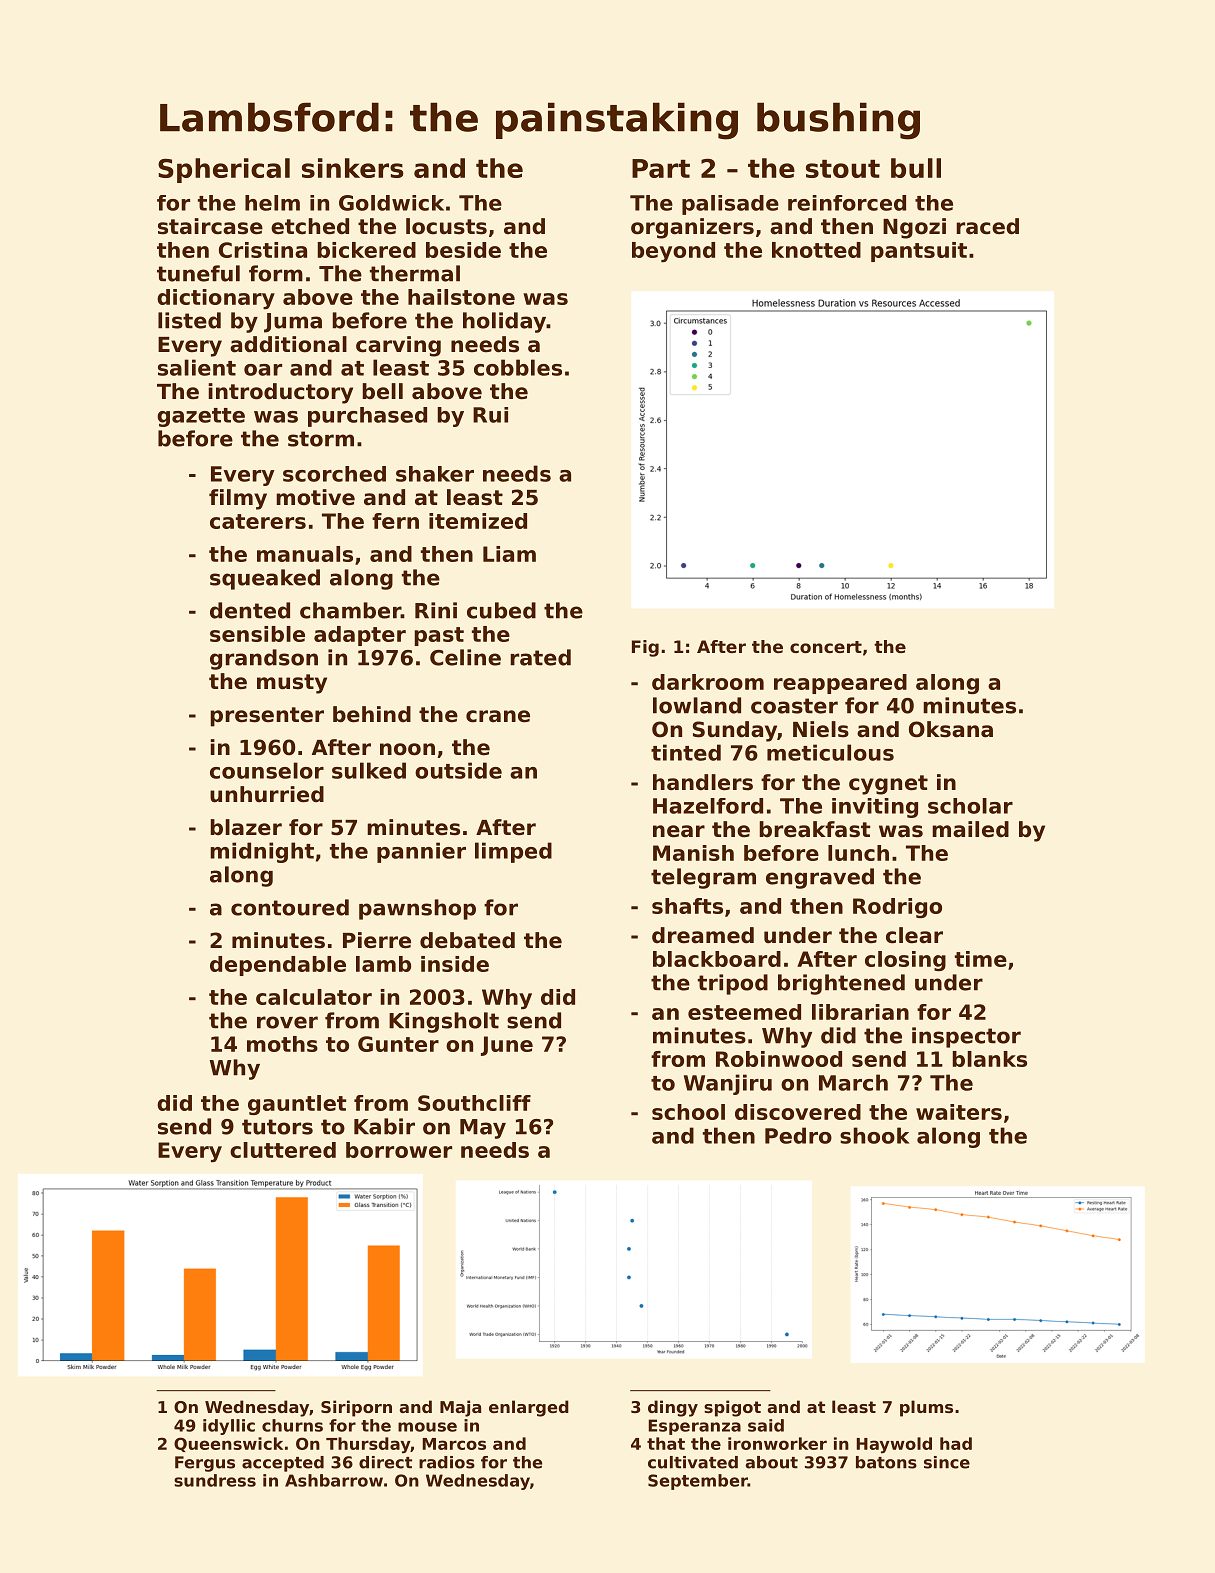 This screenshot has height=1573, width=1215. What do you see at coordinates (360, 636) in the screenshot?
I see `adapter` at bounding box center [360, 636].
